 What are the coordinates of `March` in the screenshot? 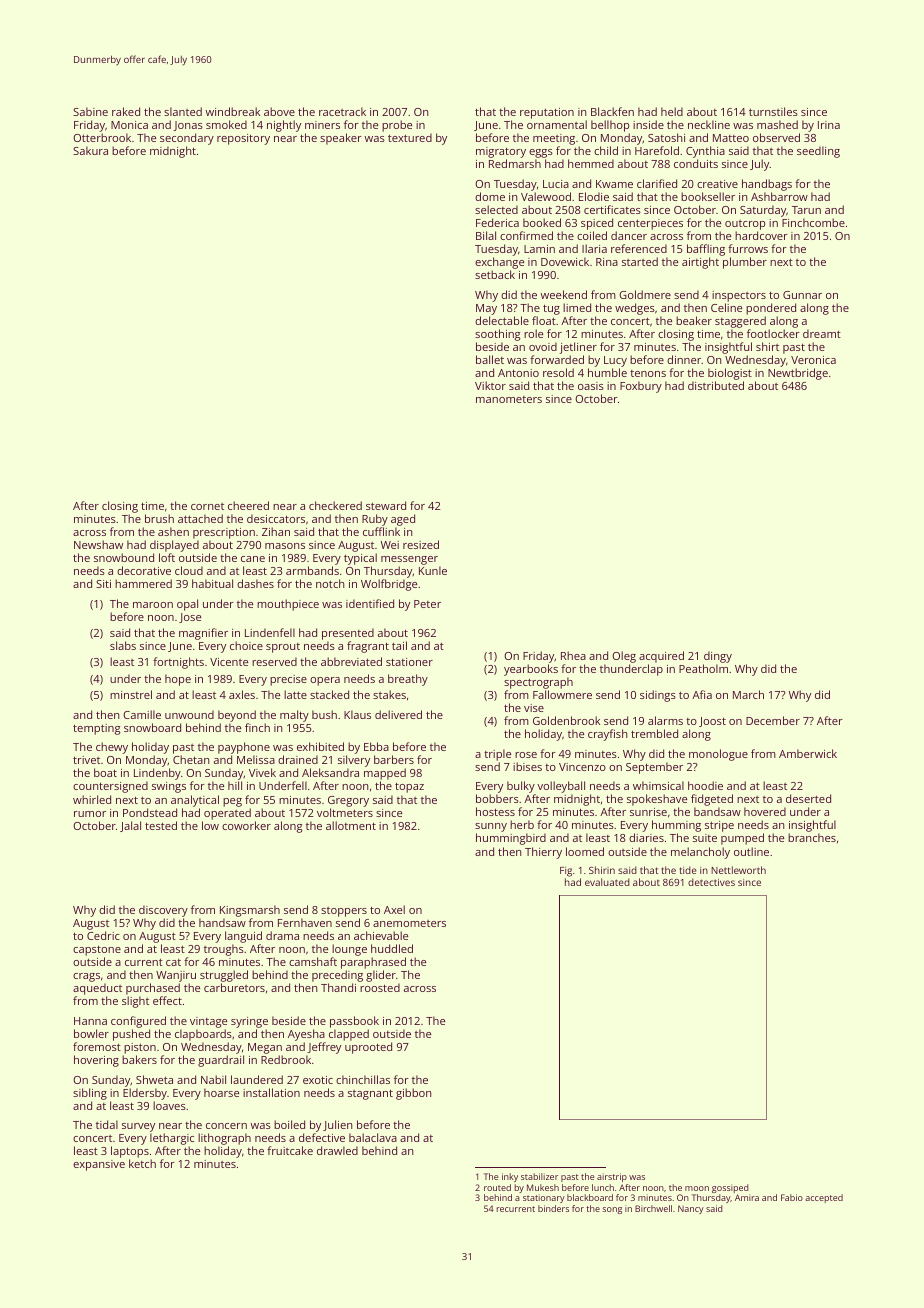 It's located at (748, 694).
